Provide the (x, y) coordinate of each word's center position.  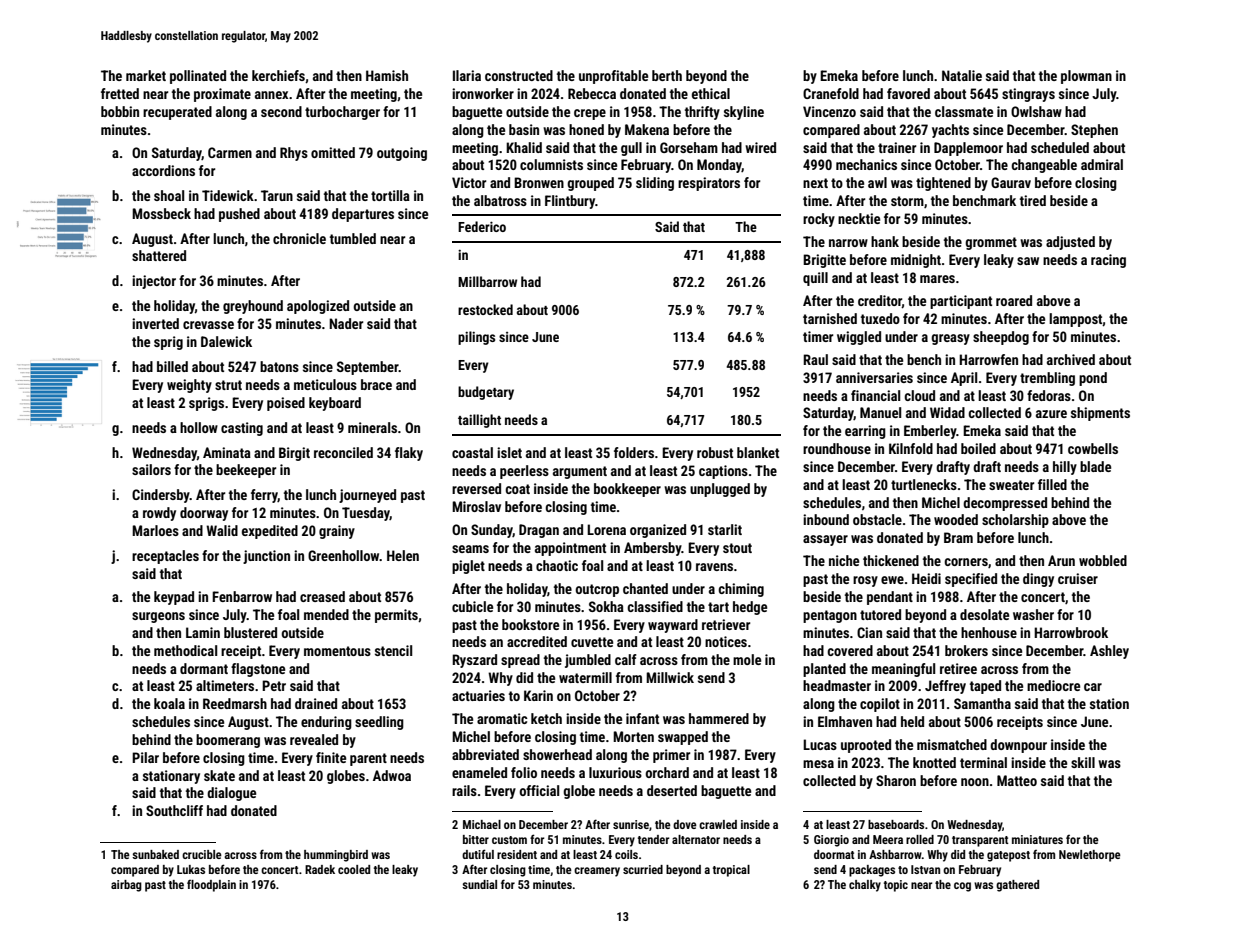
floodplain (211, 886)
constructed (519, 75)
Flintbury (570, 202)
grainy (337, 532)
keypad (174, 598)
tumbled (353, 238)
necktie (859, 218)
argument (580, 472)
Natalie (962, 75)
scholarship (1015, 521)
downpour (1018, 746)
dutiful (478, 854)
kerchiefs (278, 75)
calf (626, 659)
